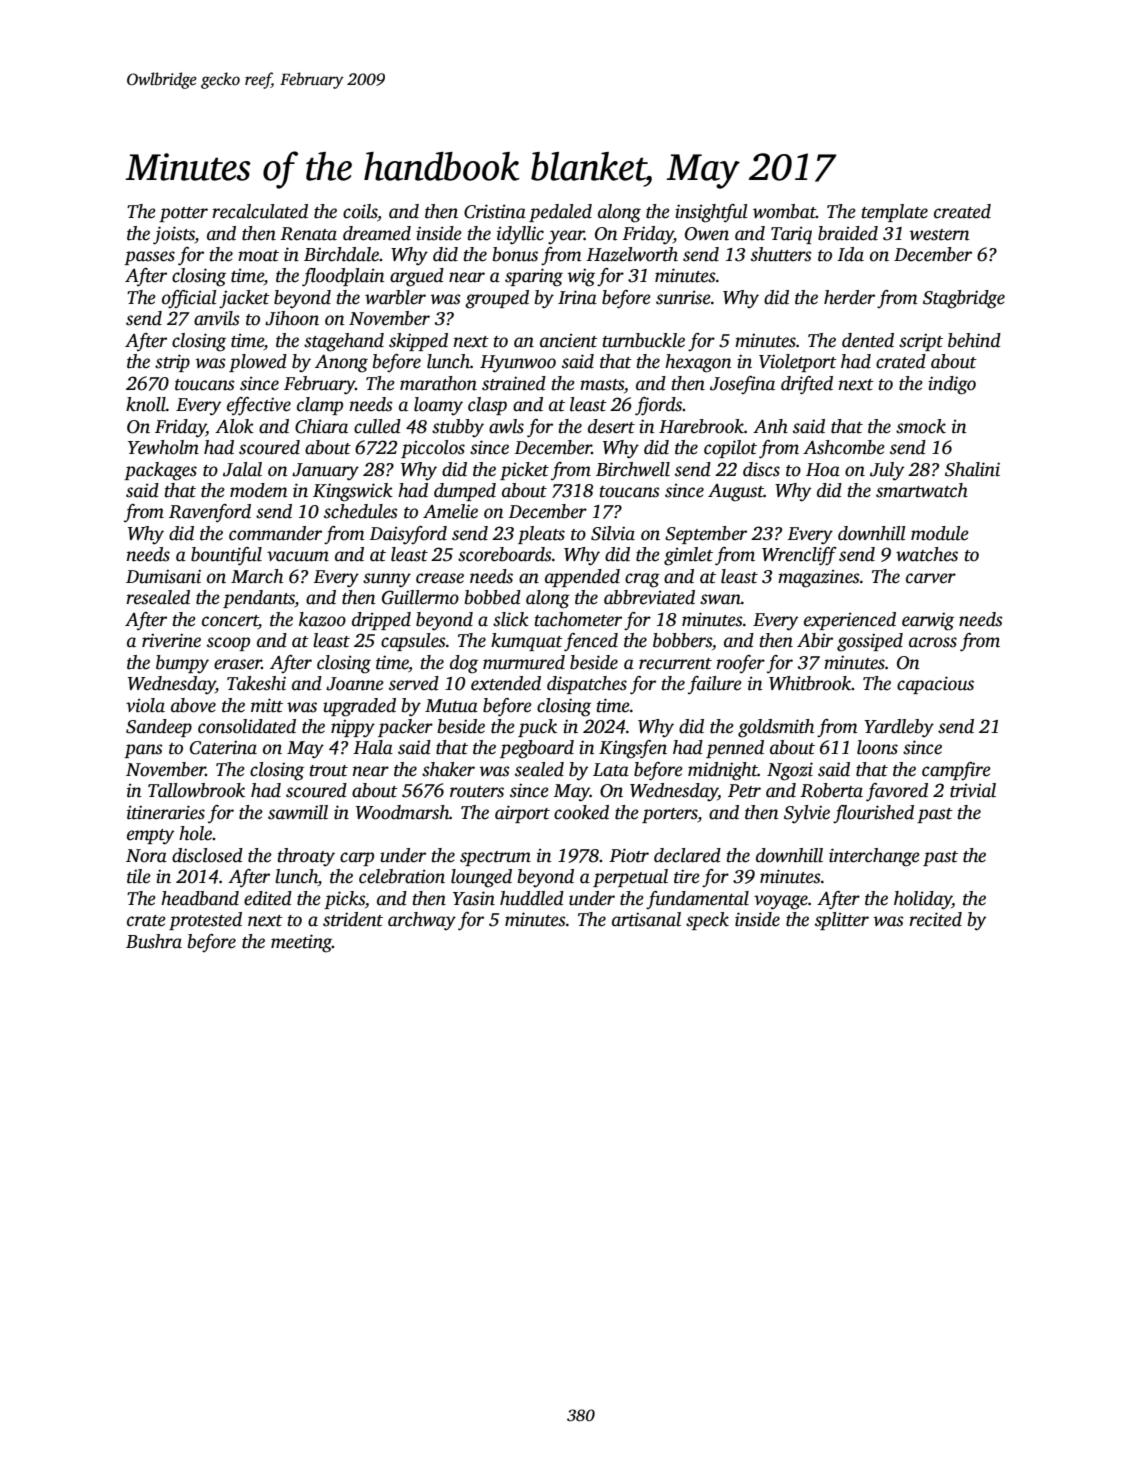 The image size is (1134, 1467). I want to click on awls, so click(506, 426).
